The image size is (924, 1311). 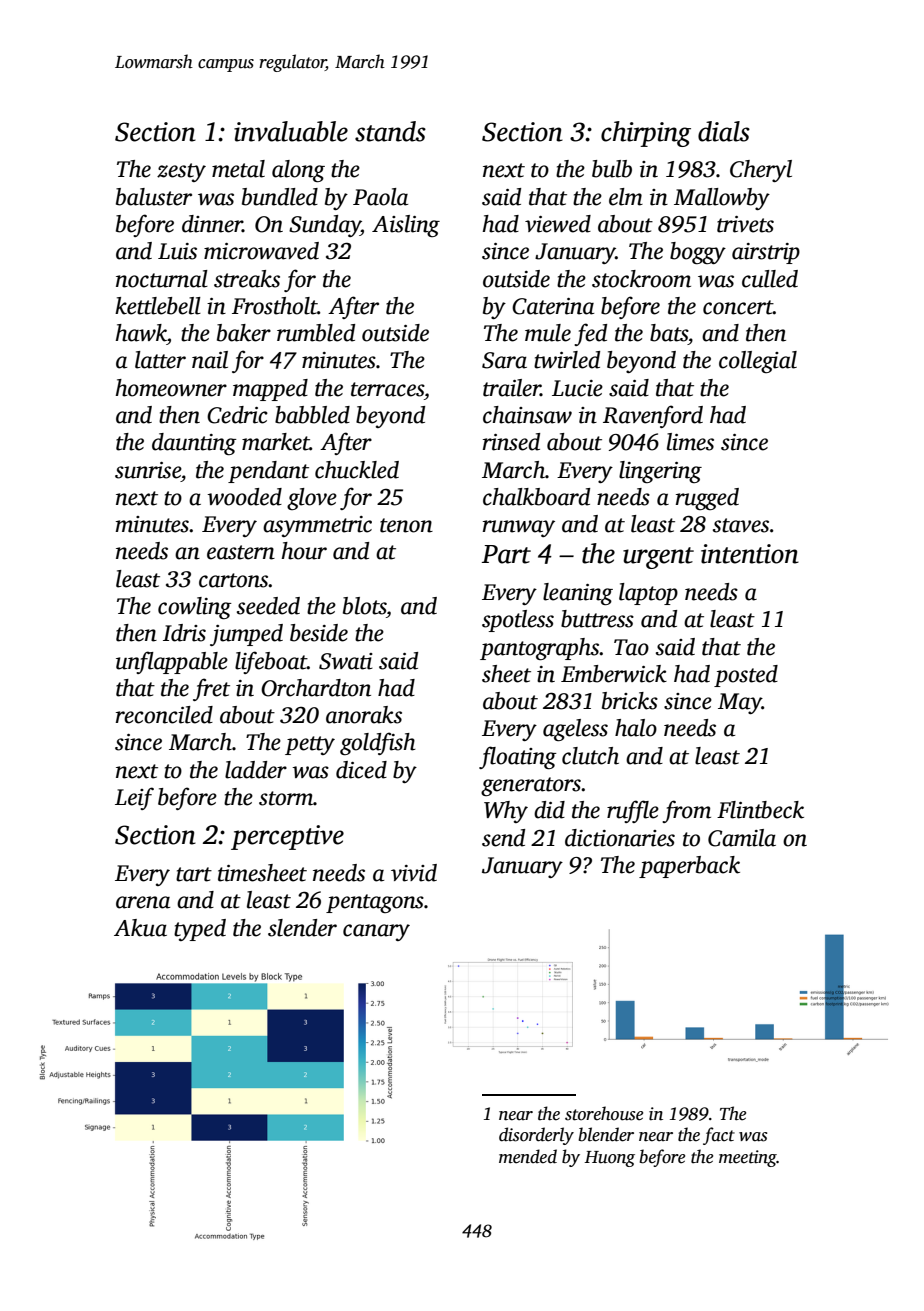 I want to click on slender, so click(x=302, y=928).
